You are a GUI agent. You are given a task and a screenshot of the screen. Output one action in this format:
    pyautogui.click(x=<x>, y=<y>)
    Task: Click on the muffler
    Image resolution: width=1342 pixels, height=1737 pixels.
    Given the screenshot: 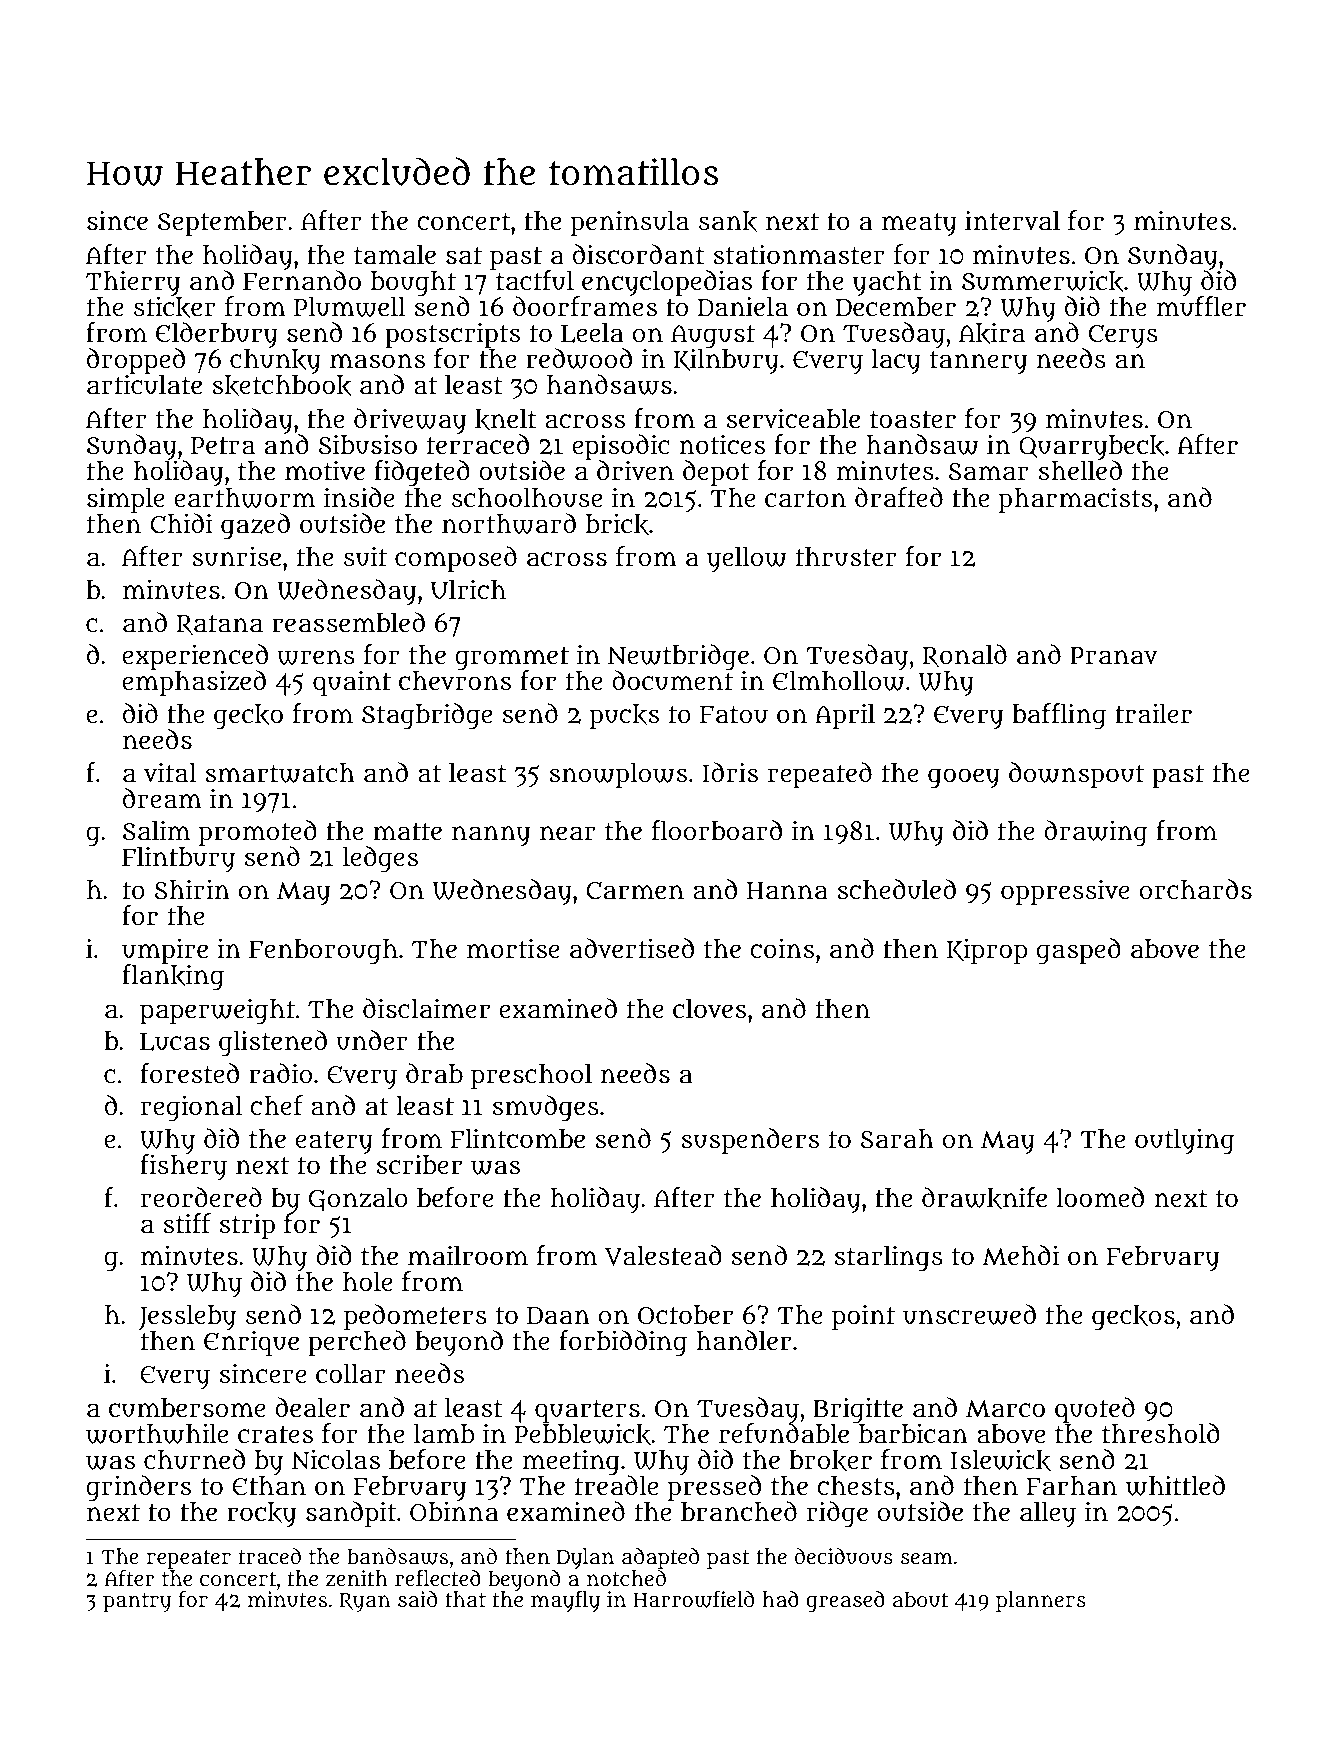 What is the action you would take?
    pyautogui.click(x=1201, y=307)
